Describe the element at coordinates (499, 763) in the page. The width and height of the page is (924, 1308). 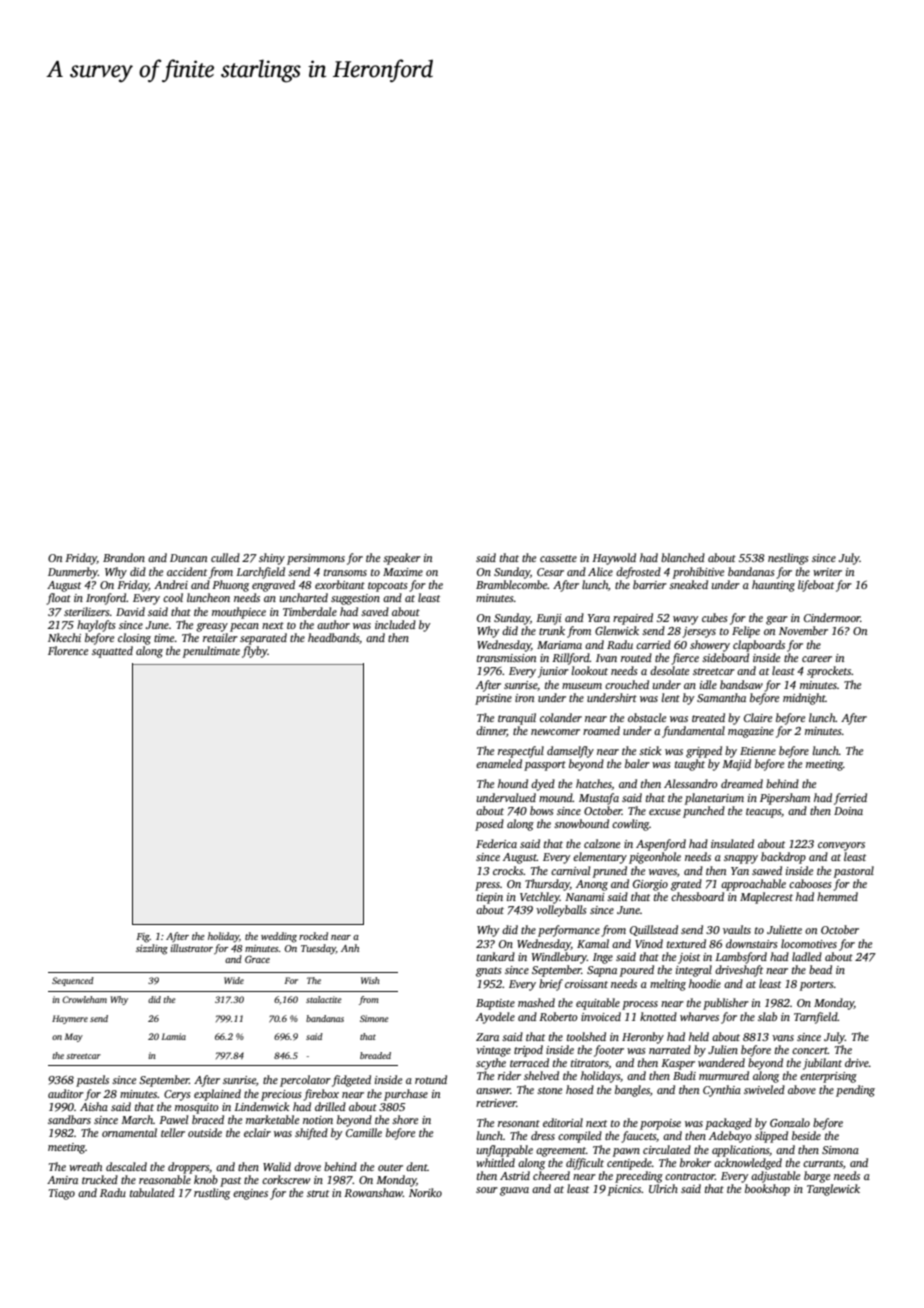
I see `enameled` at that location.
